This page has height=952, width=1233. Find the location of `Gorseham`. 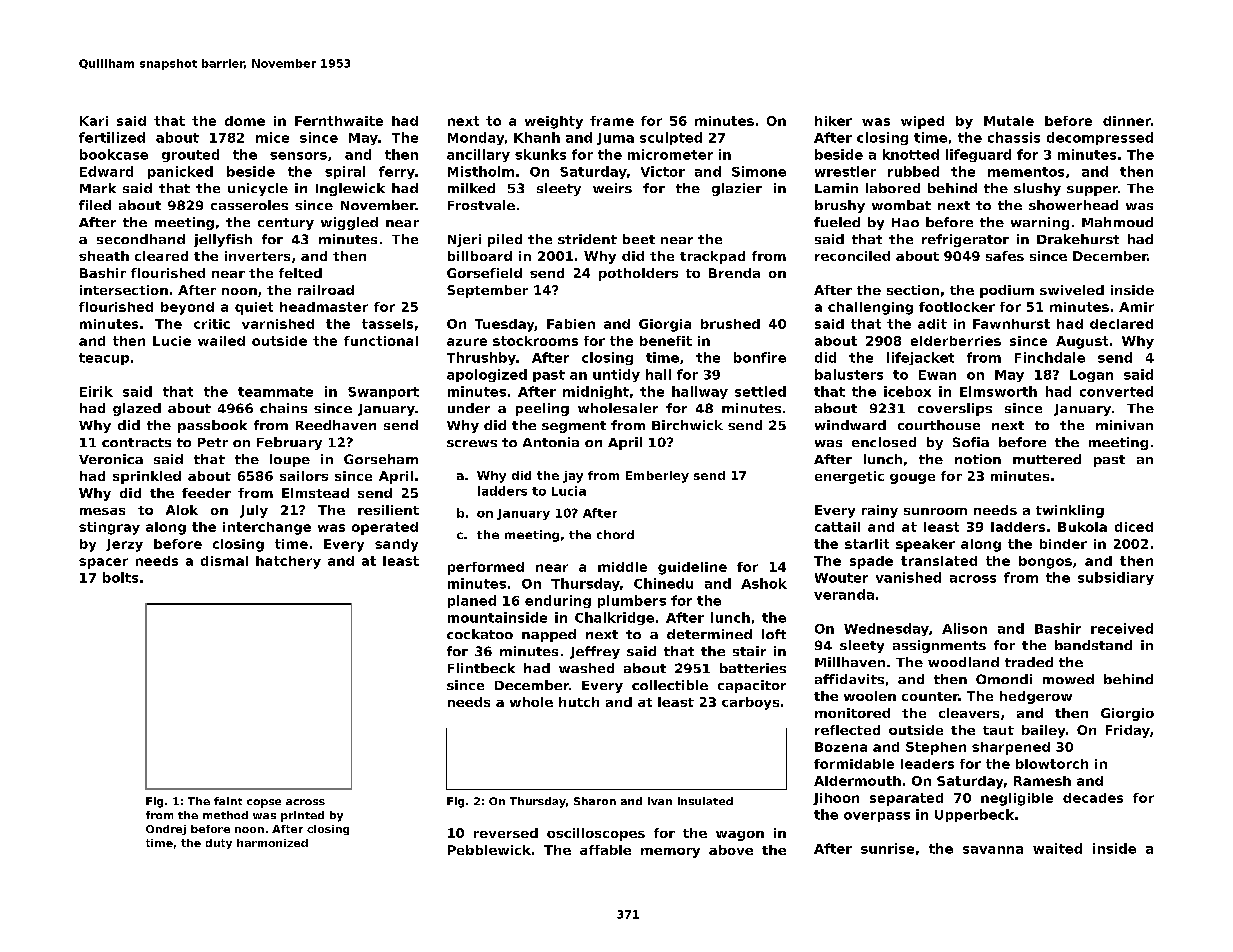

Gorseham is located at coordinates (381, 459).
